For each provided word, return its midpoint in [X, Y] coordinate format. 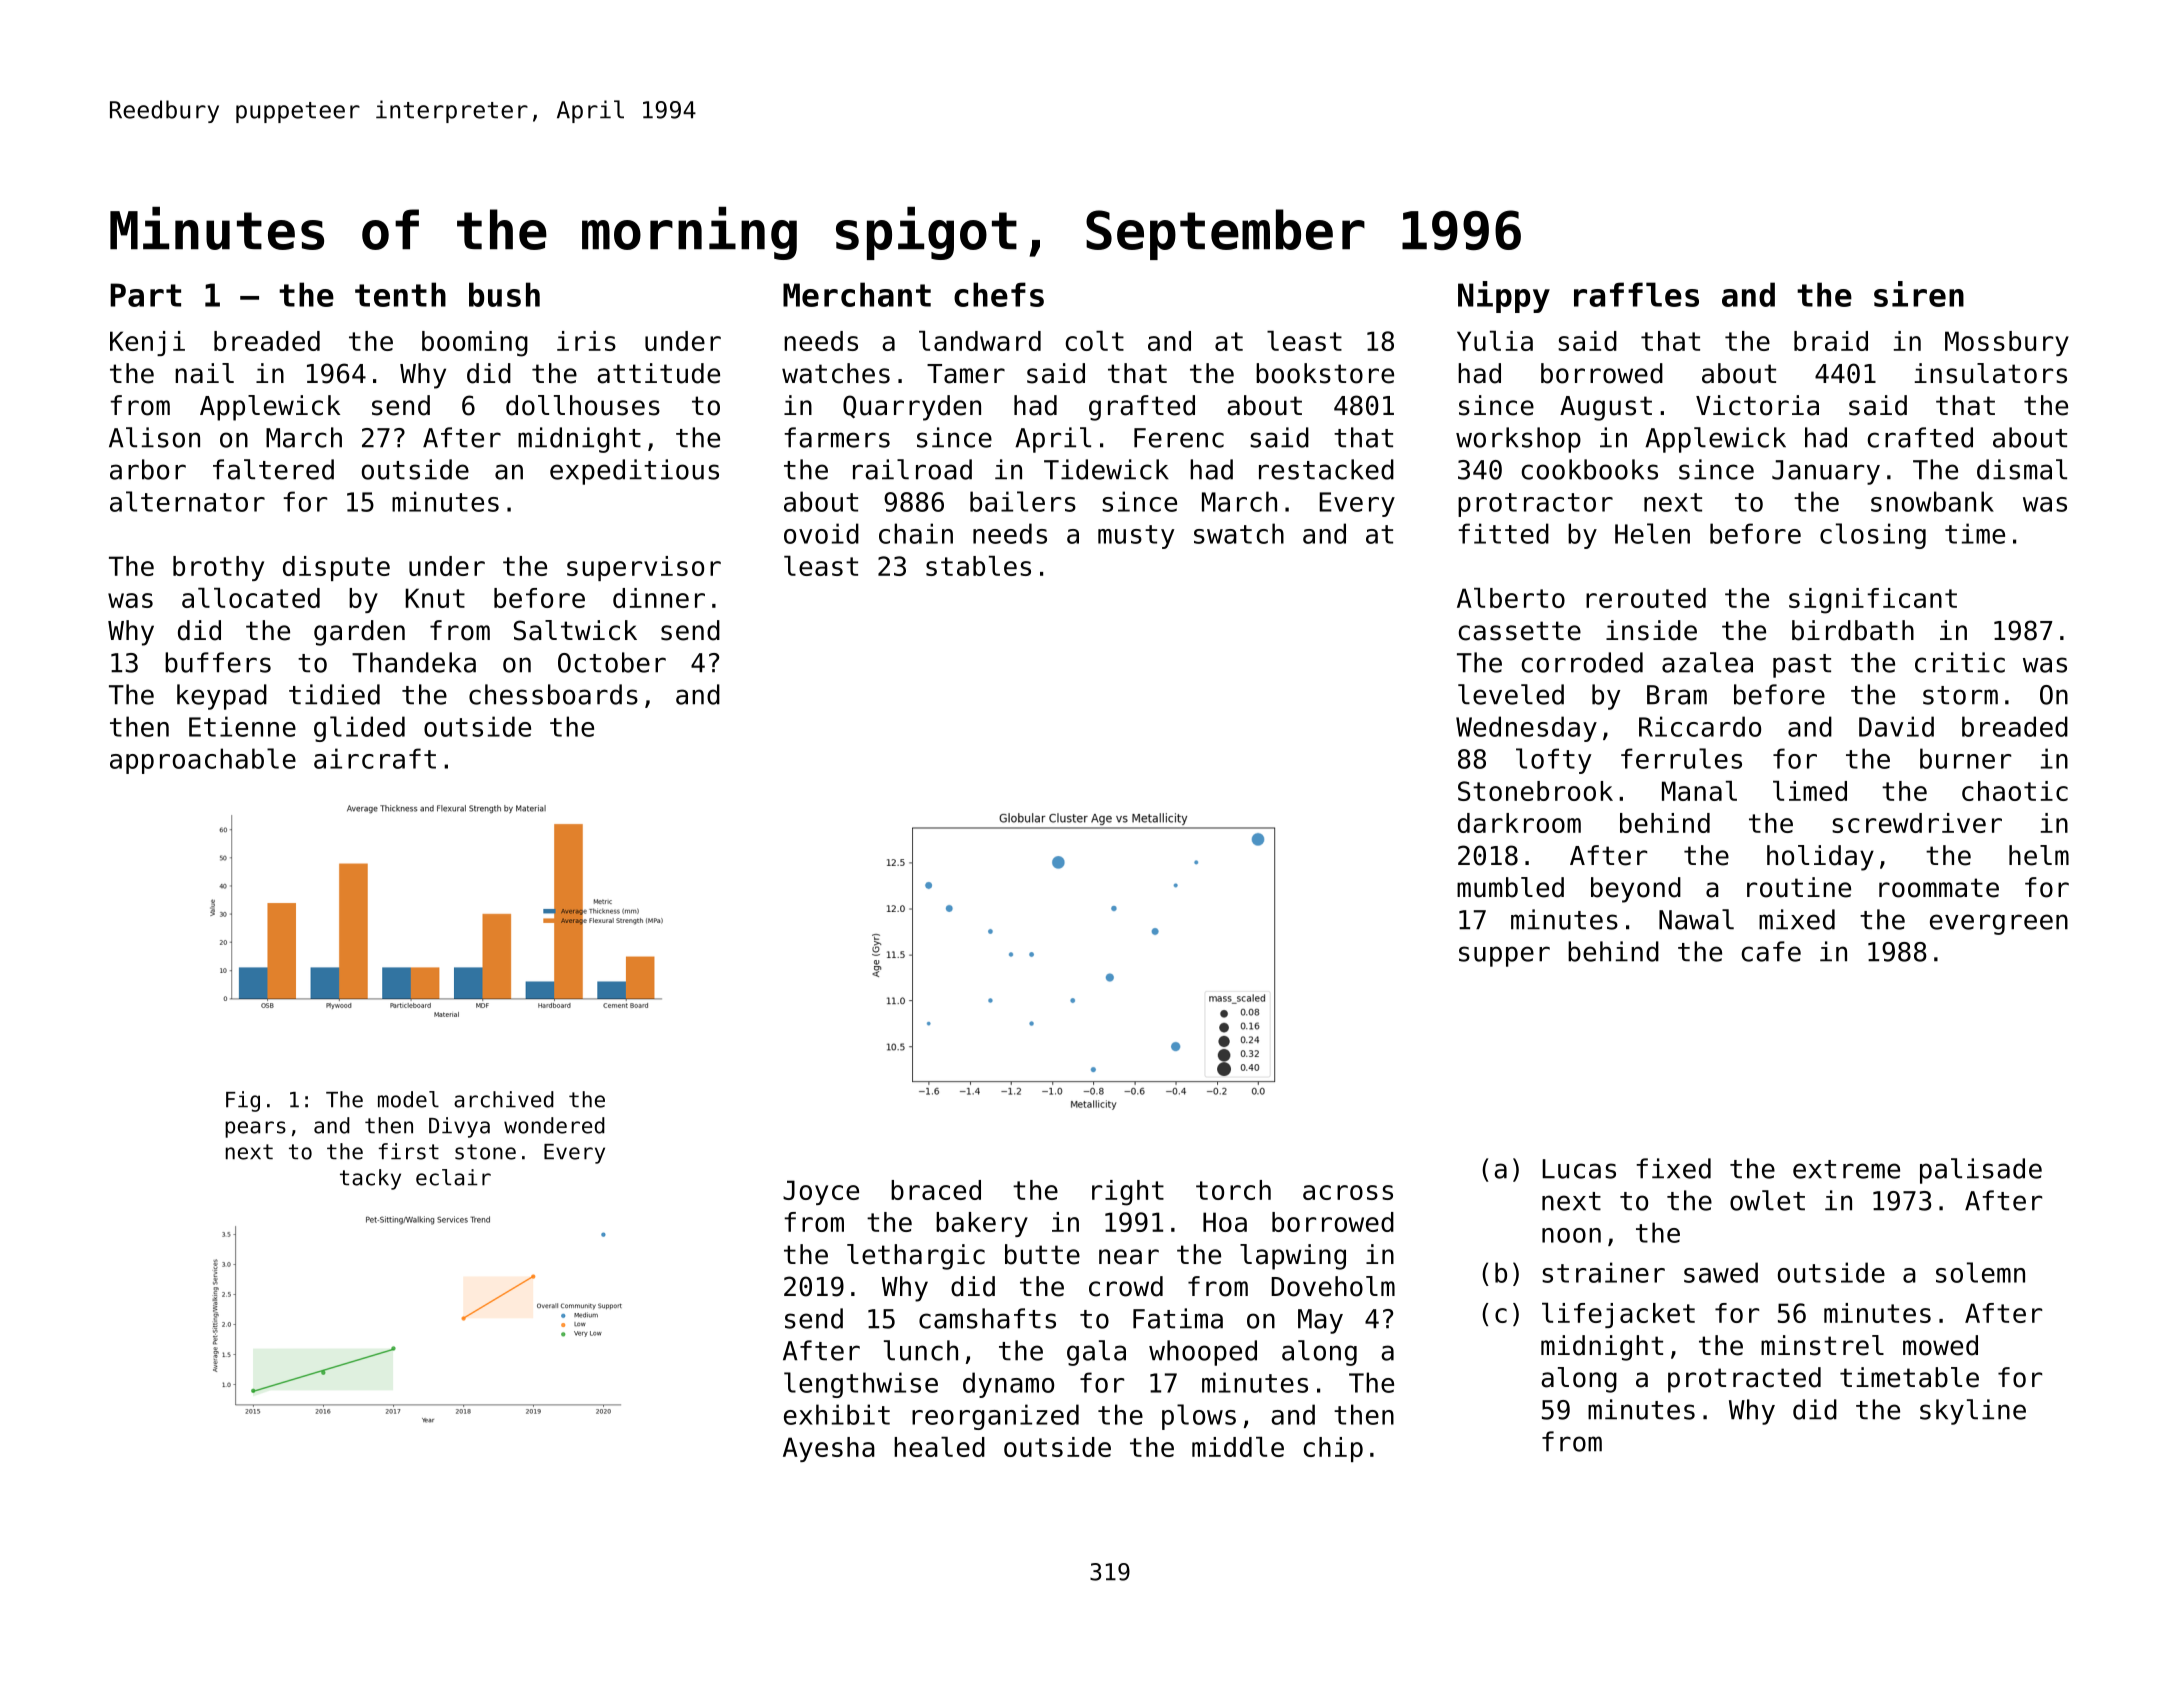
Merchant [857, 294]
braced [936, 1190]
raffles [1636, 294]
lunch [921, 1350]
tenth [400, 294]
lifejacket [1618, 1315]
